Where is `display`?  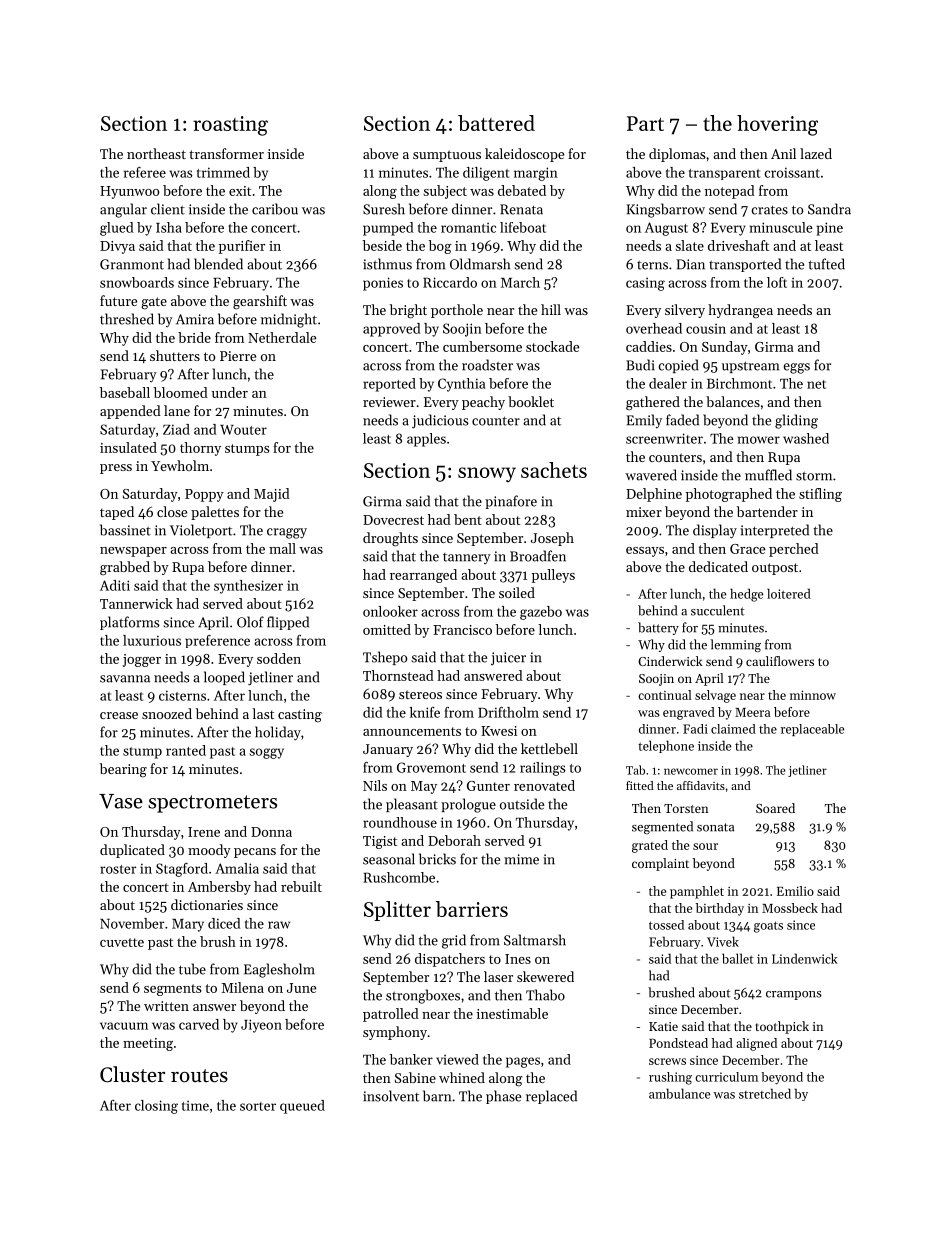 display is located at coordinates (715, 531).
